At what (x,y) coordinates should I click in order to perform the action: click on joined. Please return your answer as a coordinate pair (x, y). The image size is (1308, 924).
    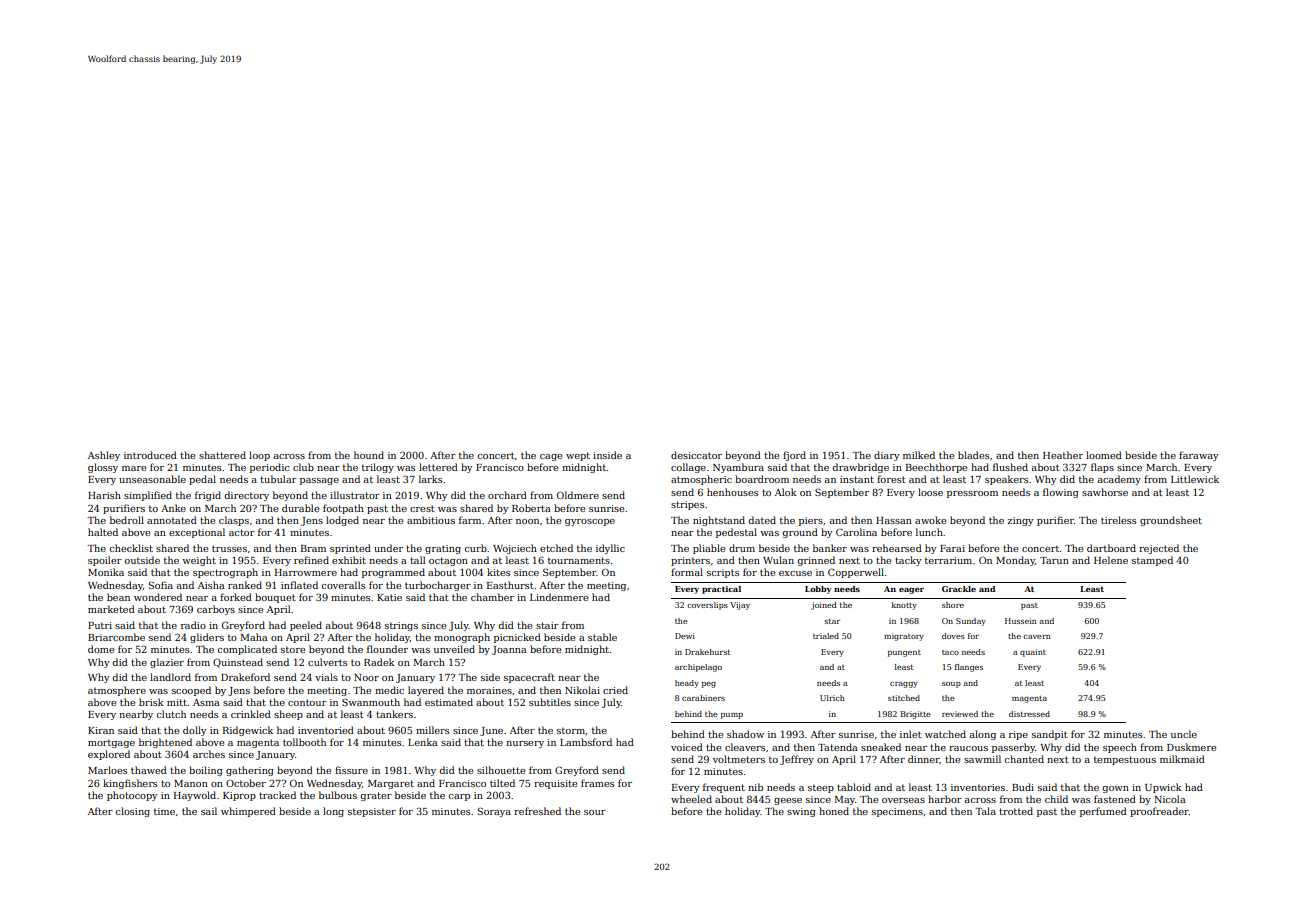
    Looking at the image, I should click on (824, 606).
